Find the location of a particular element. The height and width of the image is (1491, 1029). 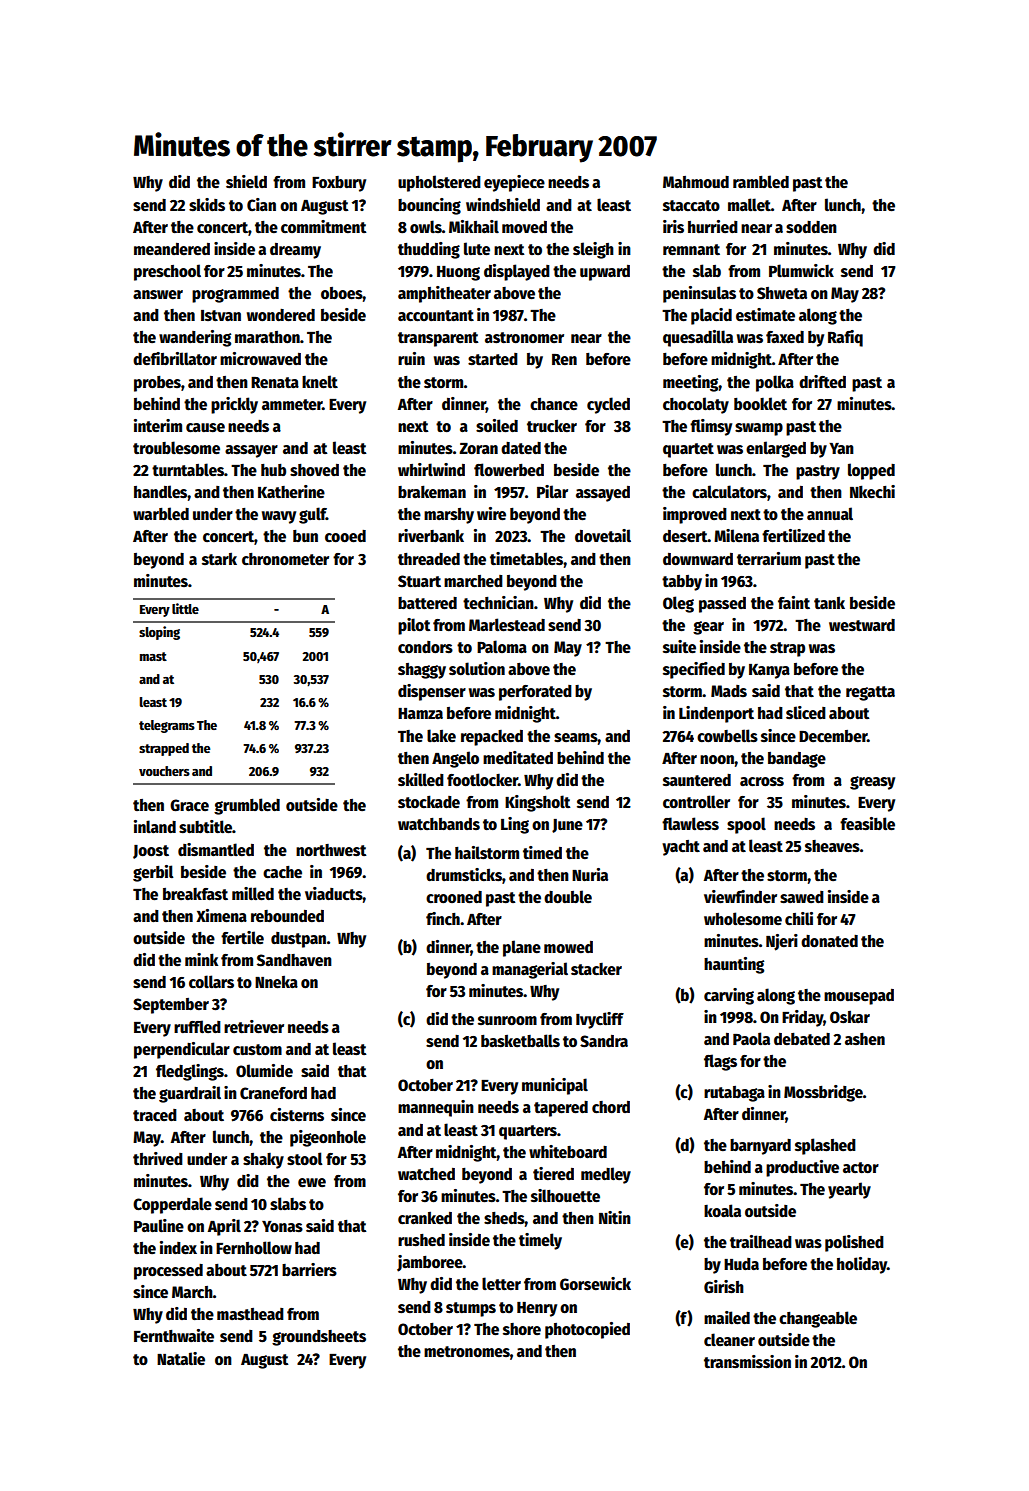

flags is located at coordinates (720, 1062).
